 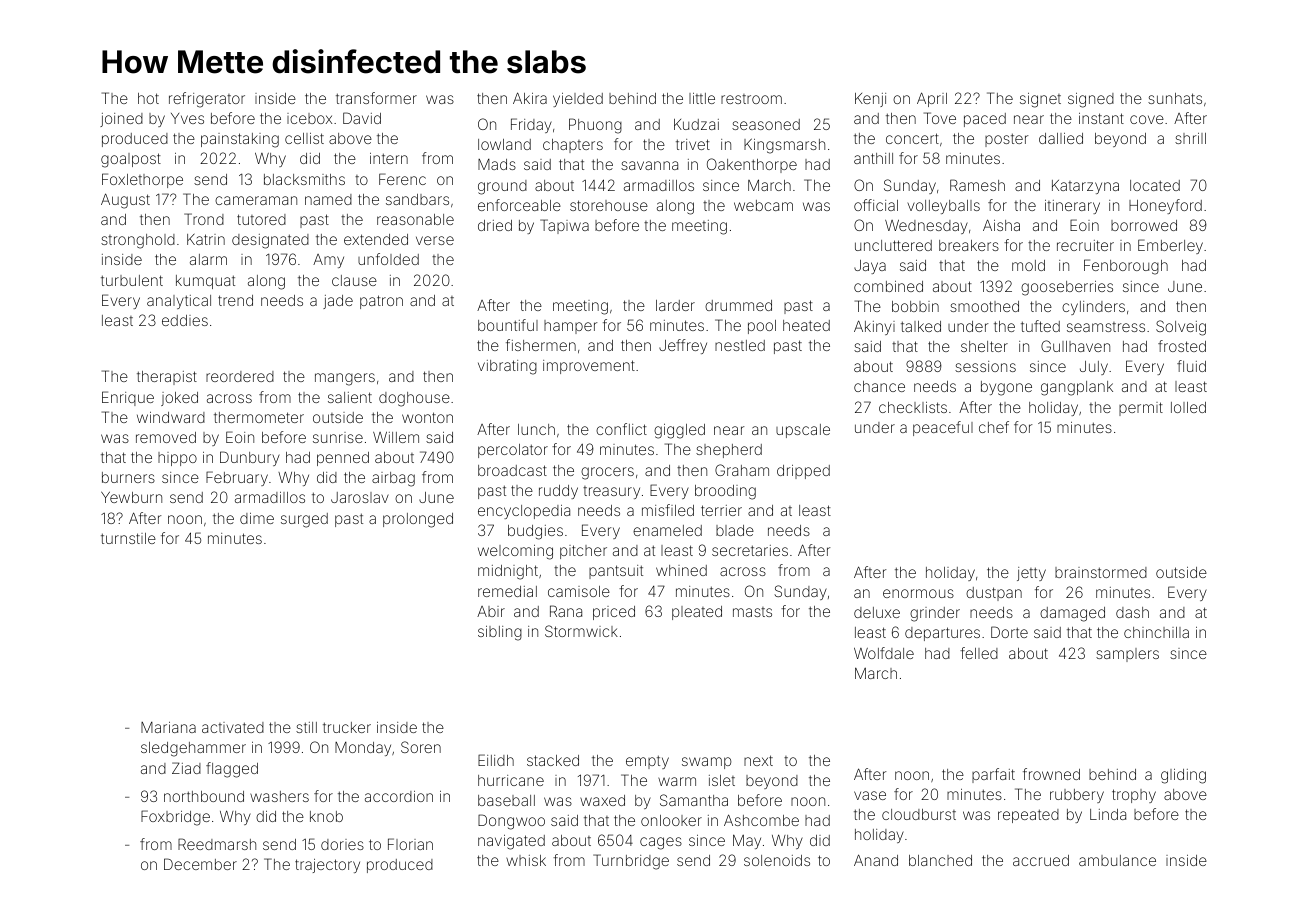 What do you see at coordinates (131, 160) in the screenshot?
I see `goalpost` at bounding box center [131, 160].
